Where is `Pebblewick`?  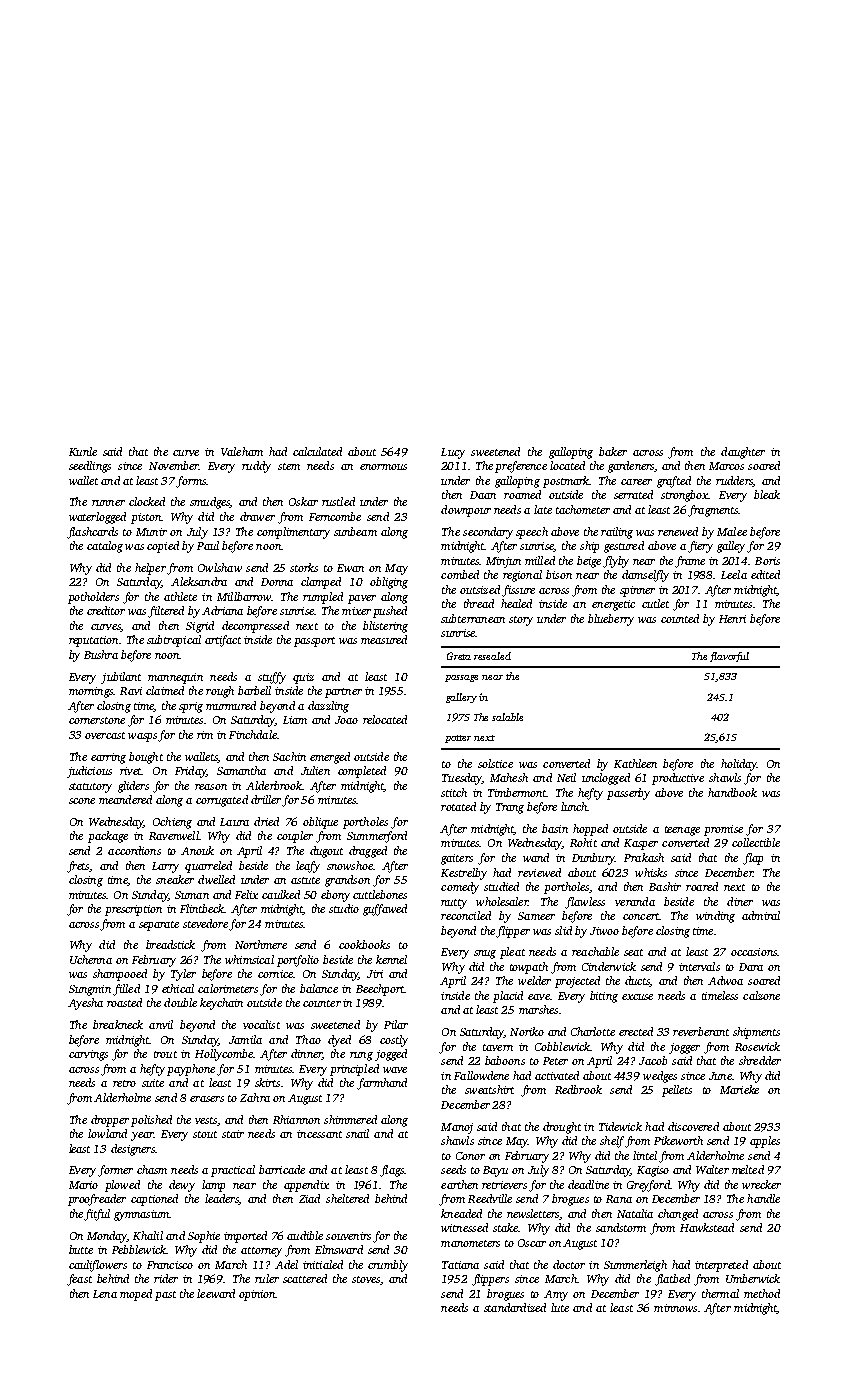
Pebblewick is located at coordinates (139, 1249).
